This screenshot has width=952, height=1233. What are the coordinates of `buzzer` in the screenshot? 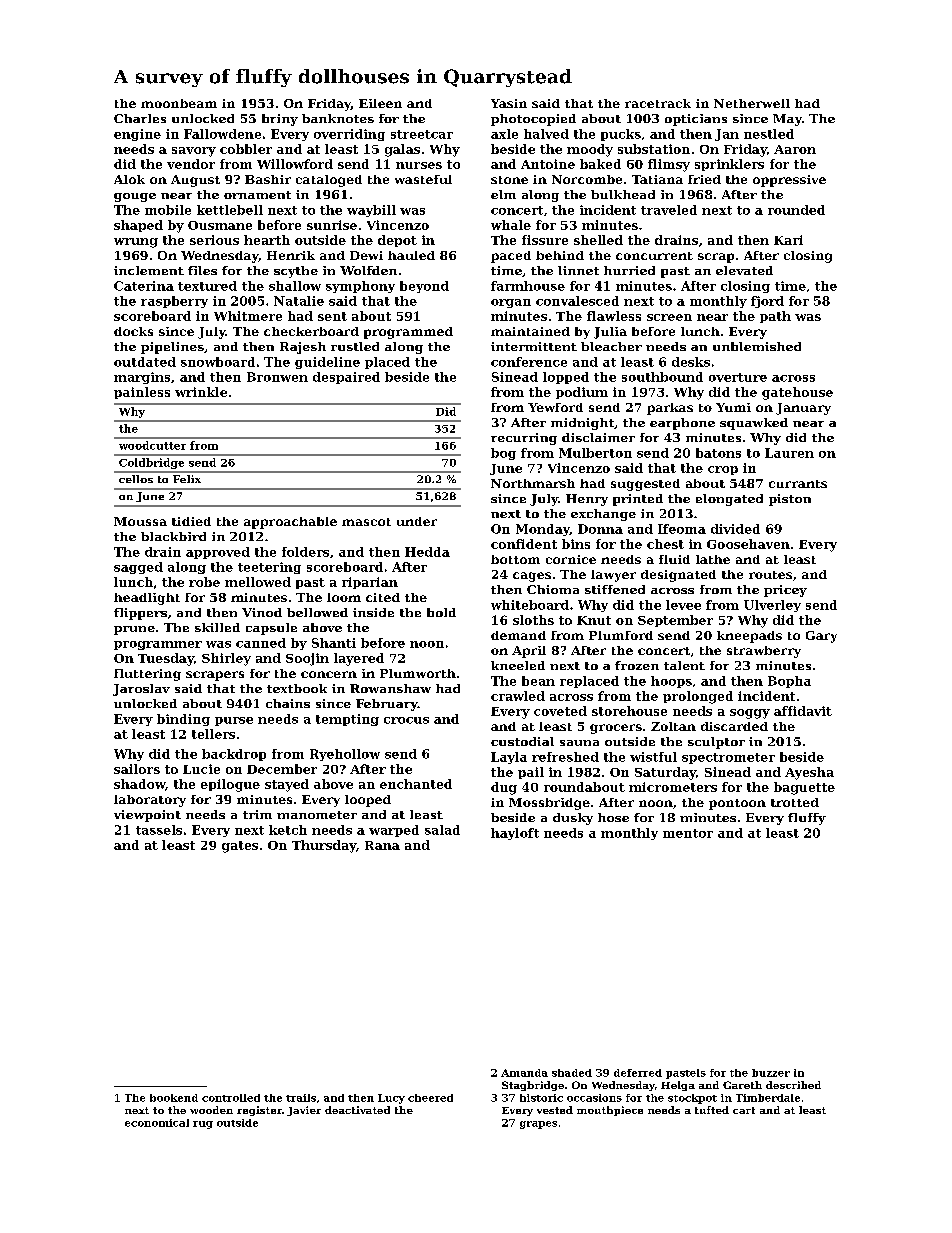 It's located at (771, 1073).
